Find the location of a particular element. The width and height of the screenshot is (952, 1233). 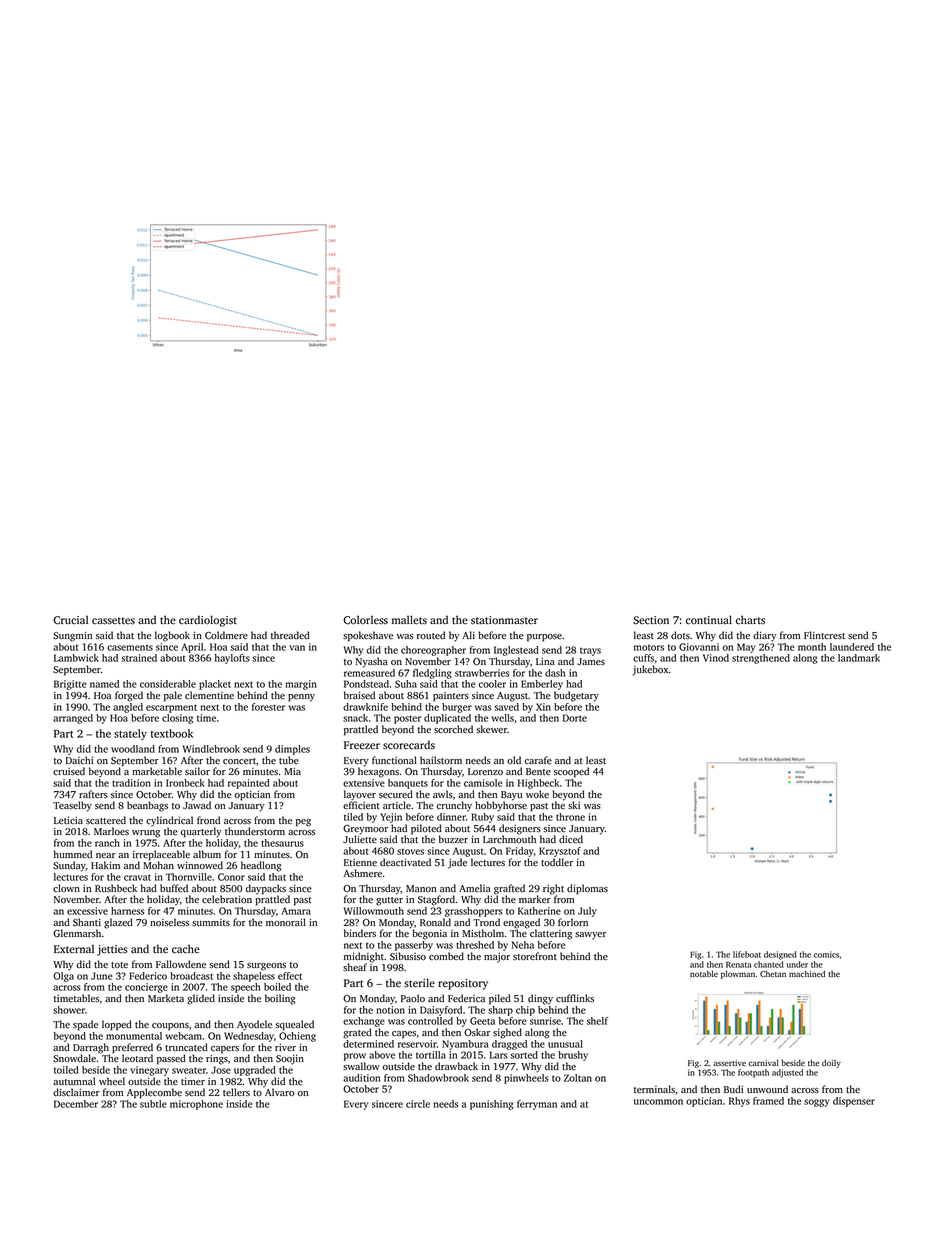

Olga is located at coordinates (63, 977).
